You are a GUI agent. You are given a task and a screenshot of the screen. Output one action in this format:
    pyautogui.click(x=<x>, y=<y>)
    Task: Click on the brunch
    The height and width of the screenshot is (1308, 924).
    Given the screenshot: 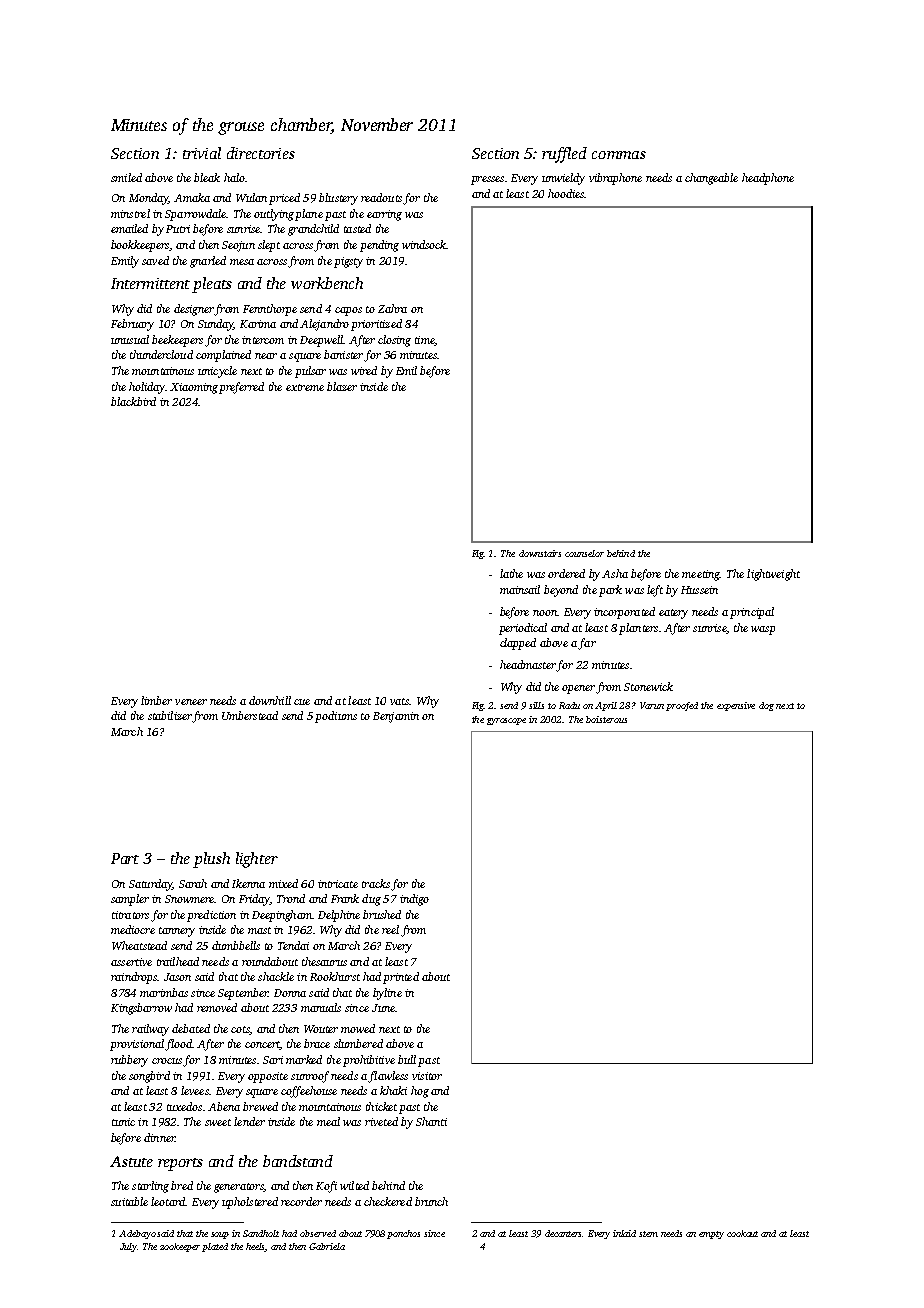 What is the action you would take?
    pyautogui.click(x=431, y=1201)
